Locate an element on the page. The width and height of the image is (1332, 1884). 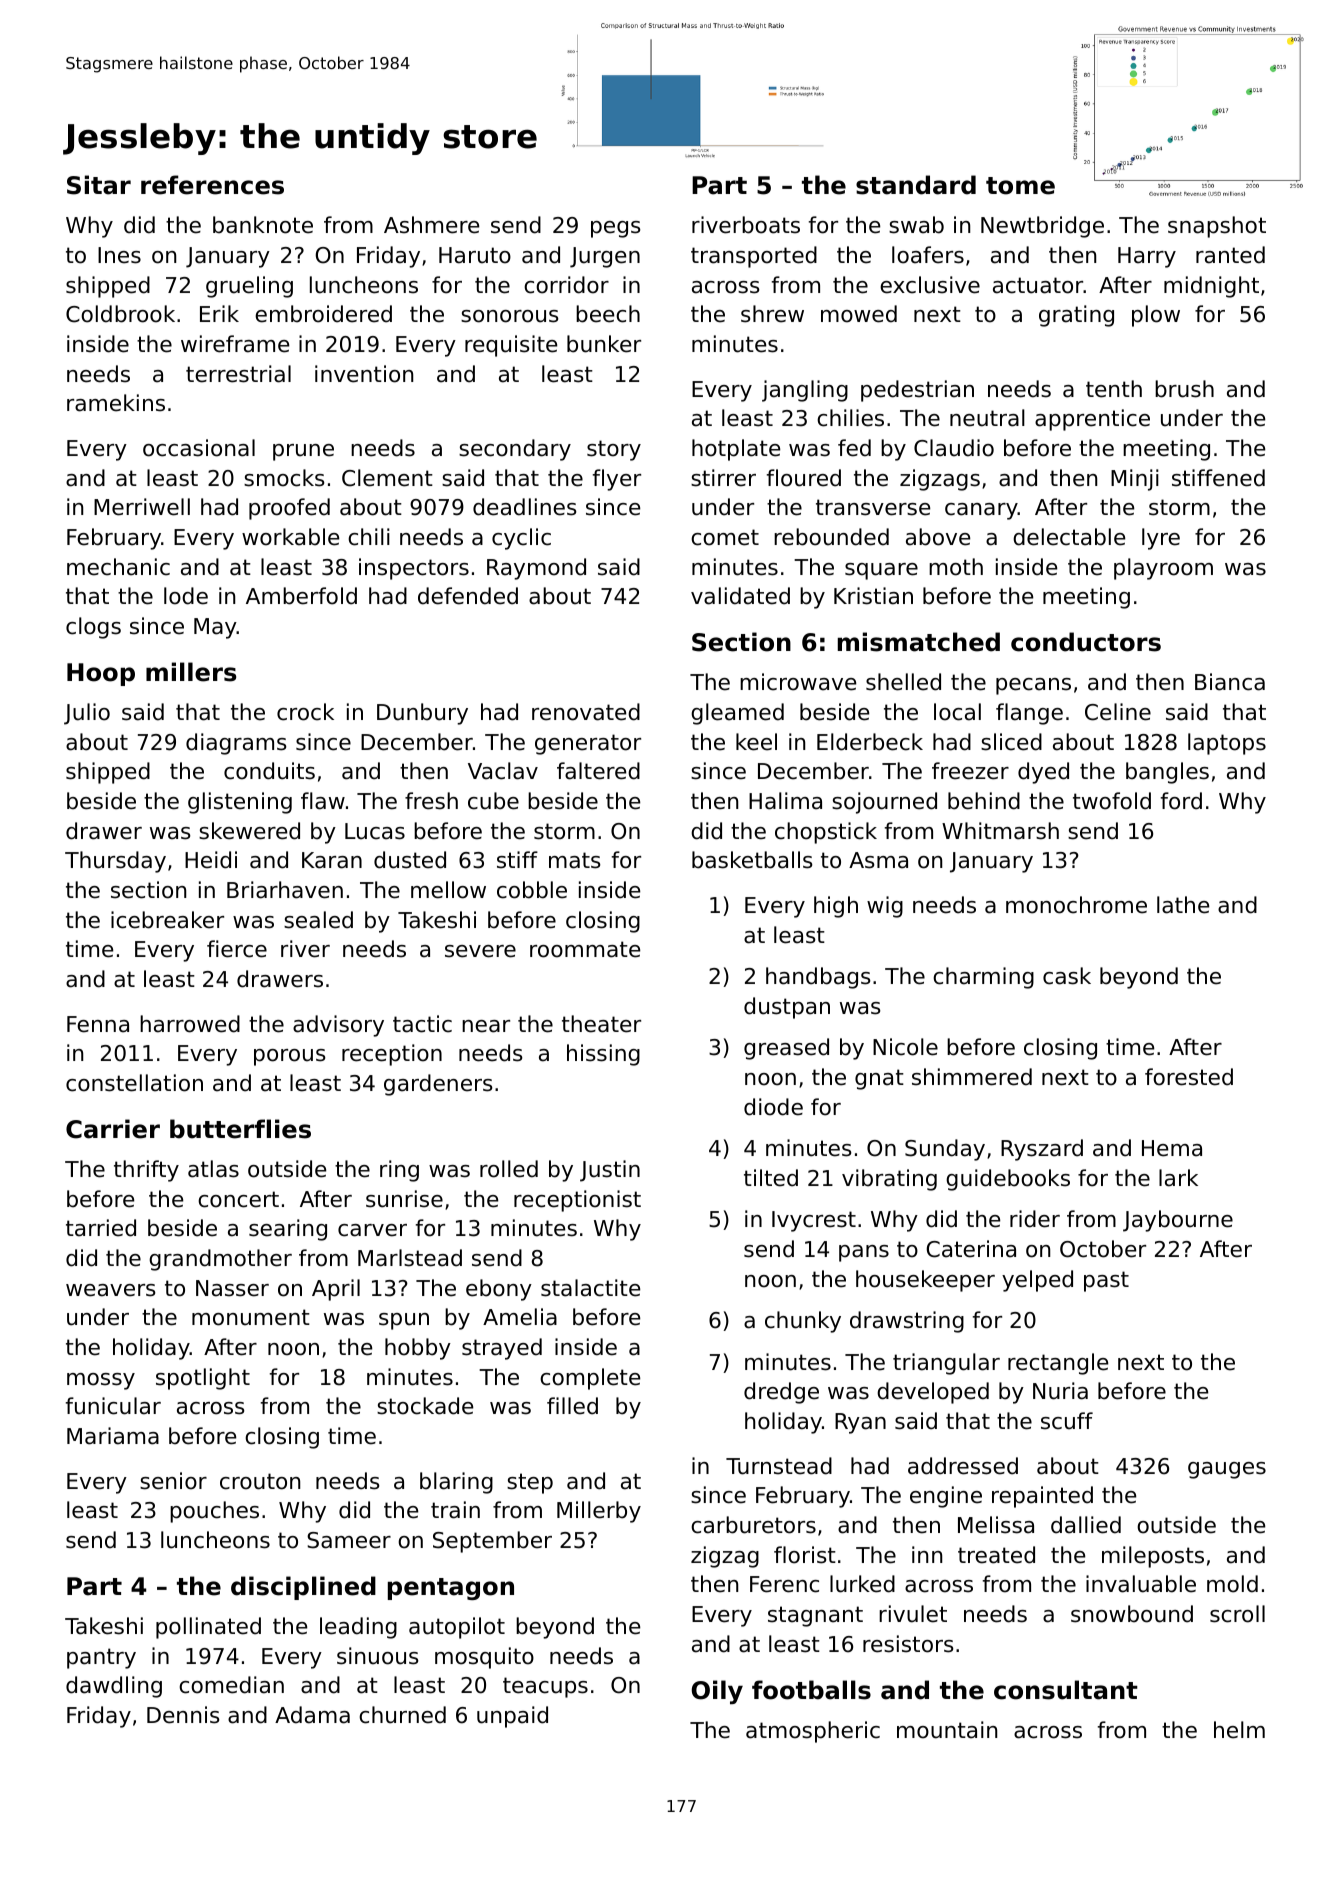
Ryan is located at coordinates (860, 1423).
